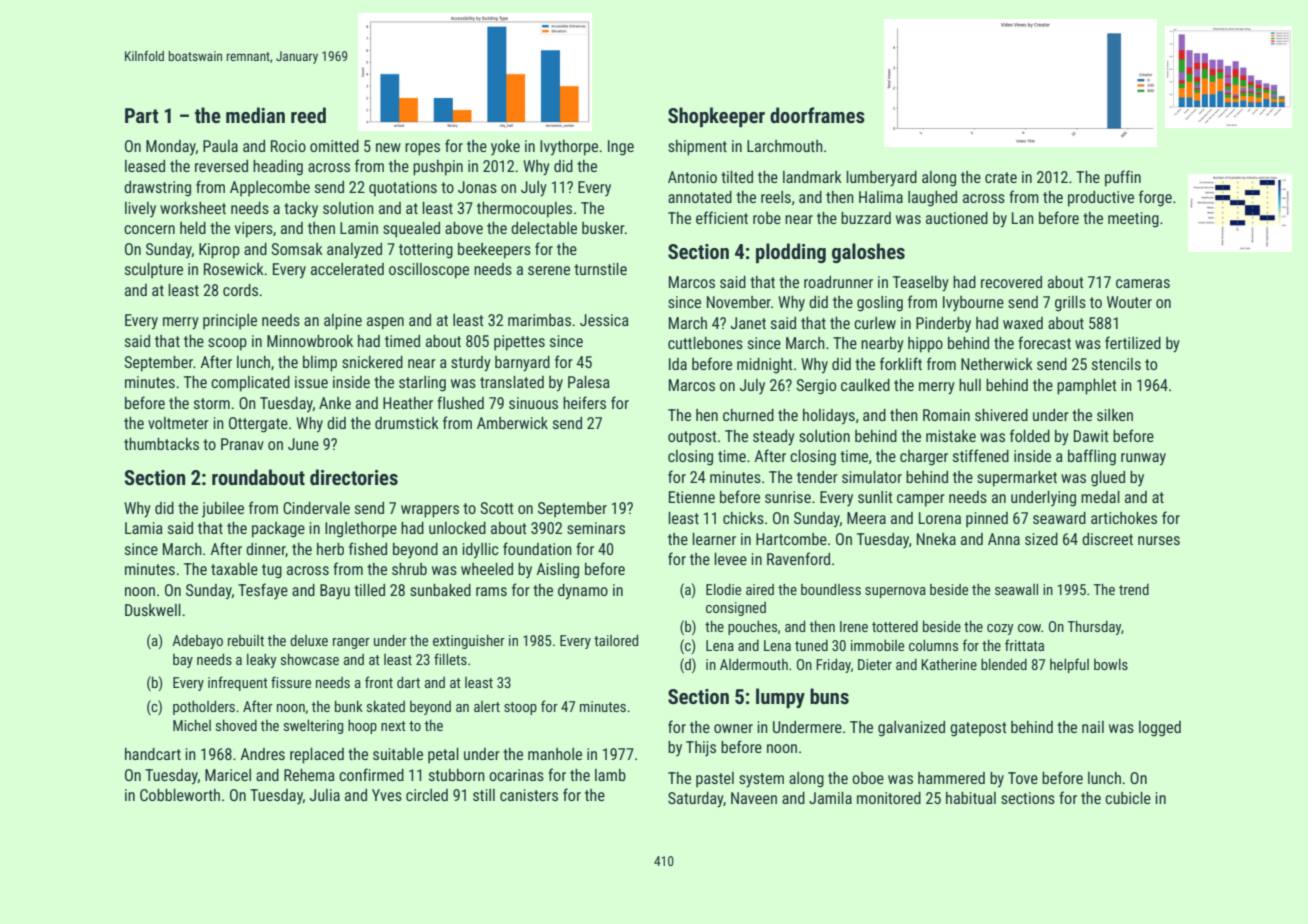 This image has height=924, width=1308. Describe the element at coordinates (584, 402) in the image. I see `heifers` at that location.
